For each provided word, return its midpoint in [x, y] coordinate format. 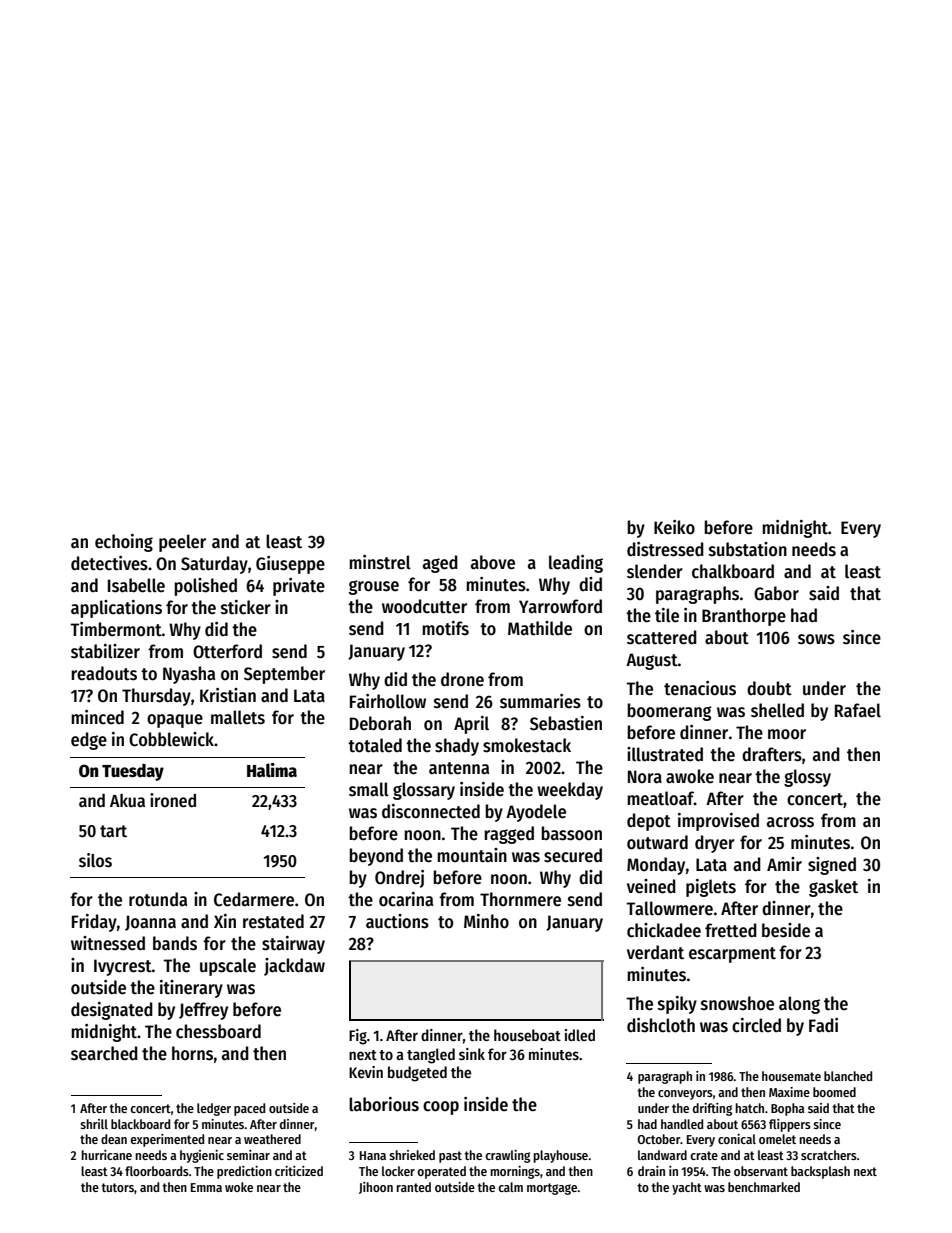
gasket [833, 888]
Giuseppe [290, 565]
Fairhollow [388, 701]
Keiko [674, 527]
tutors [117, 1187]
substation [748, 549]
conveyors [685, 1095]
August [652, 661]
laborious [384, 1104]
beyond [376, 857]
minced [97, 717]
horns [192, 1053]
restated [273, 921]
